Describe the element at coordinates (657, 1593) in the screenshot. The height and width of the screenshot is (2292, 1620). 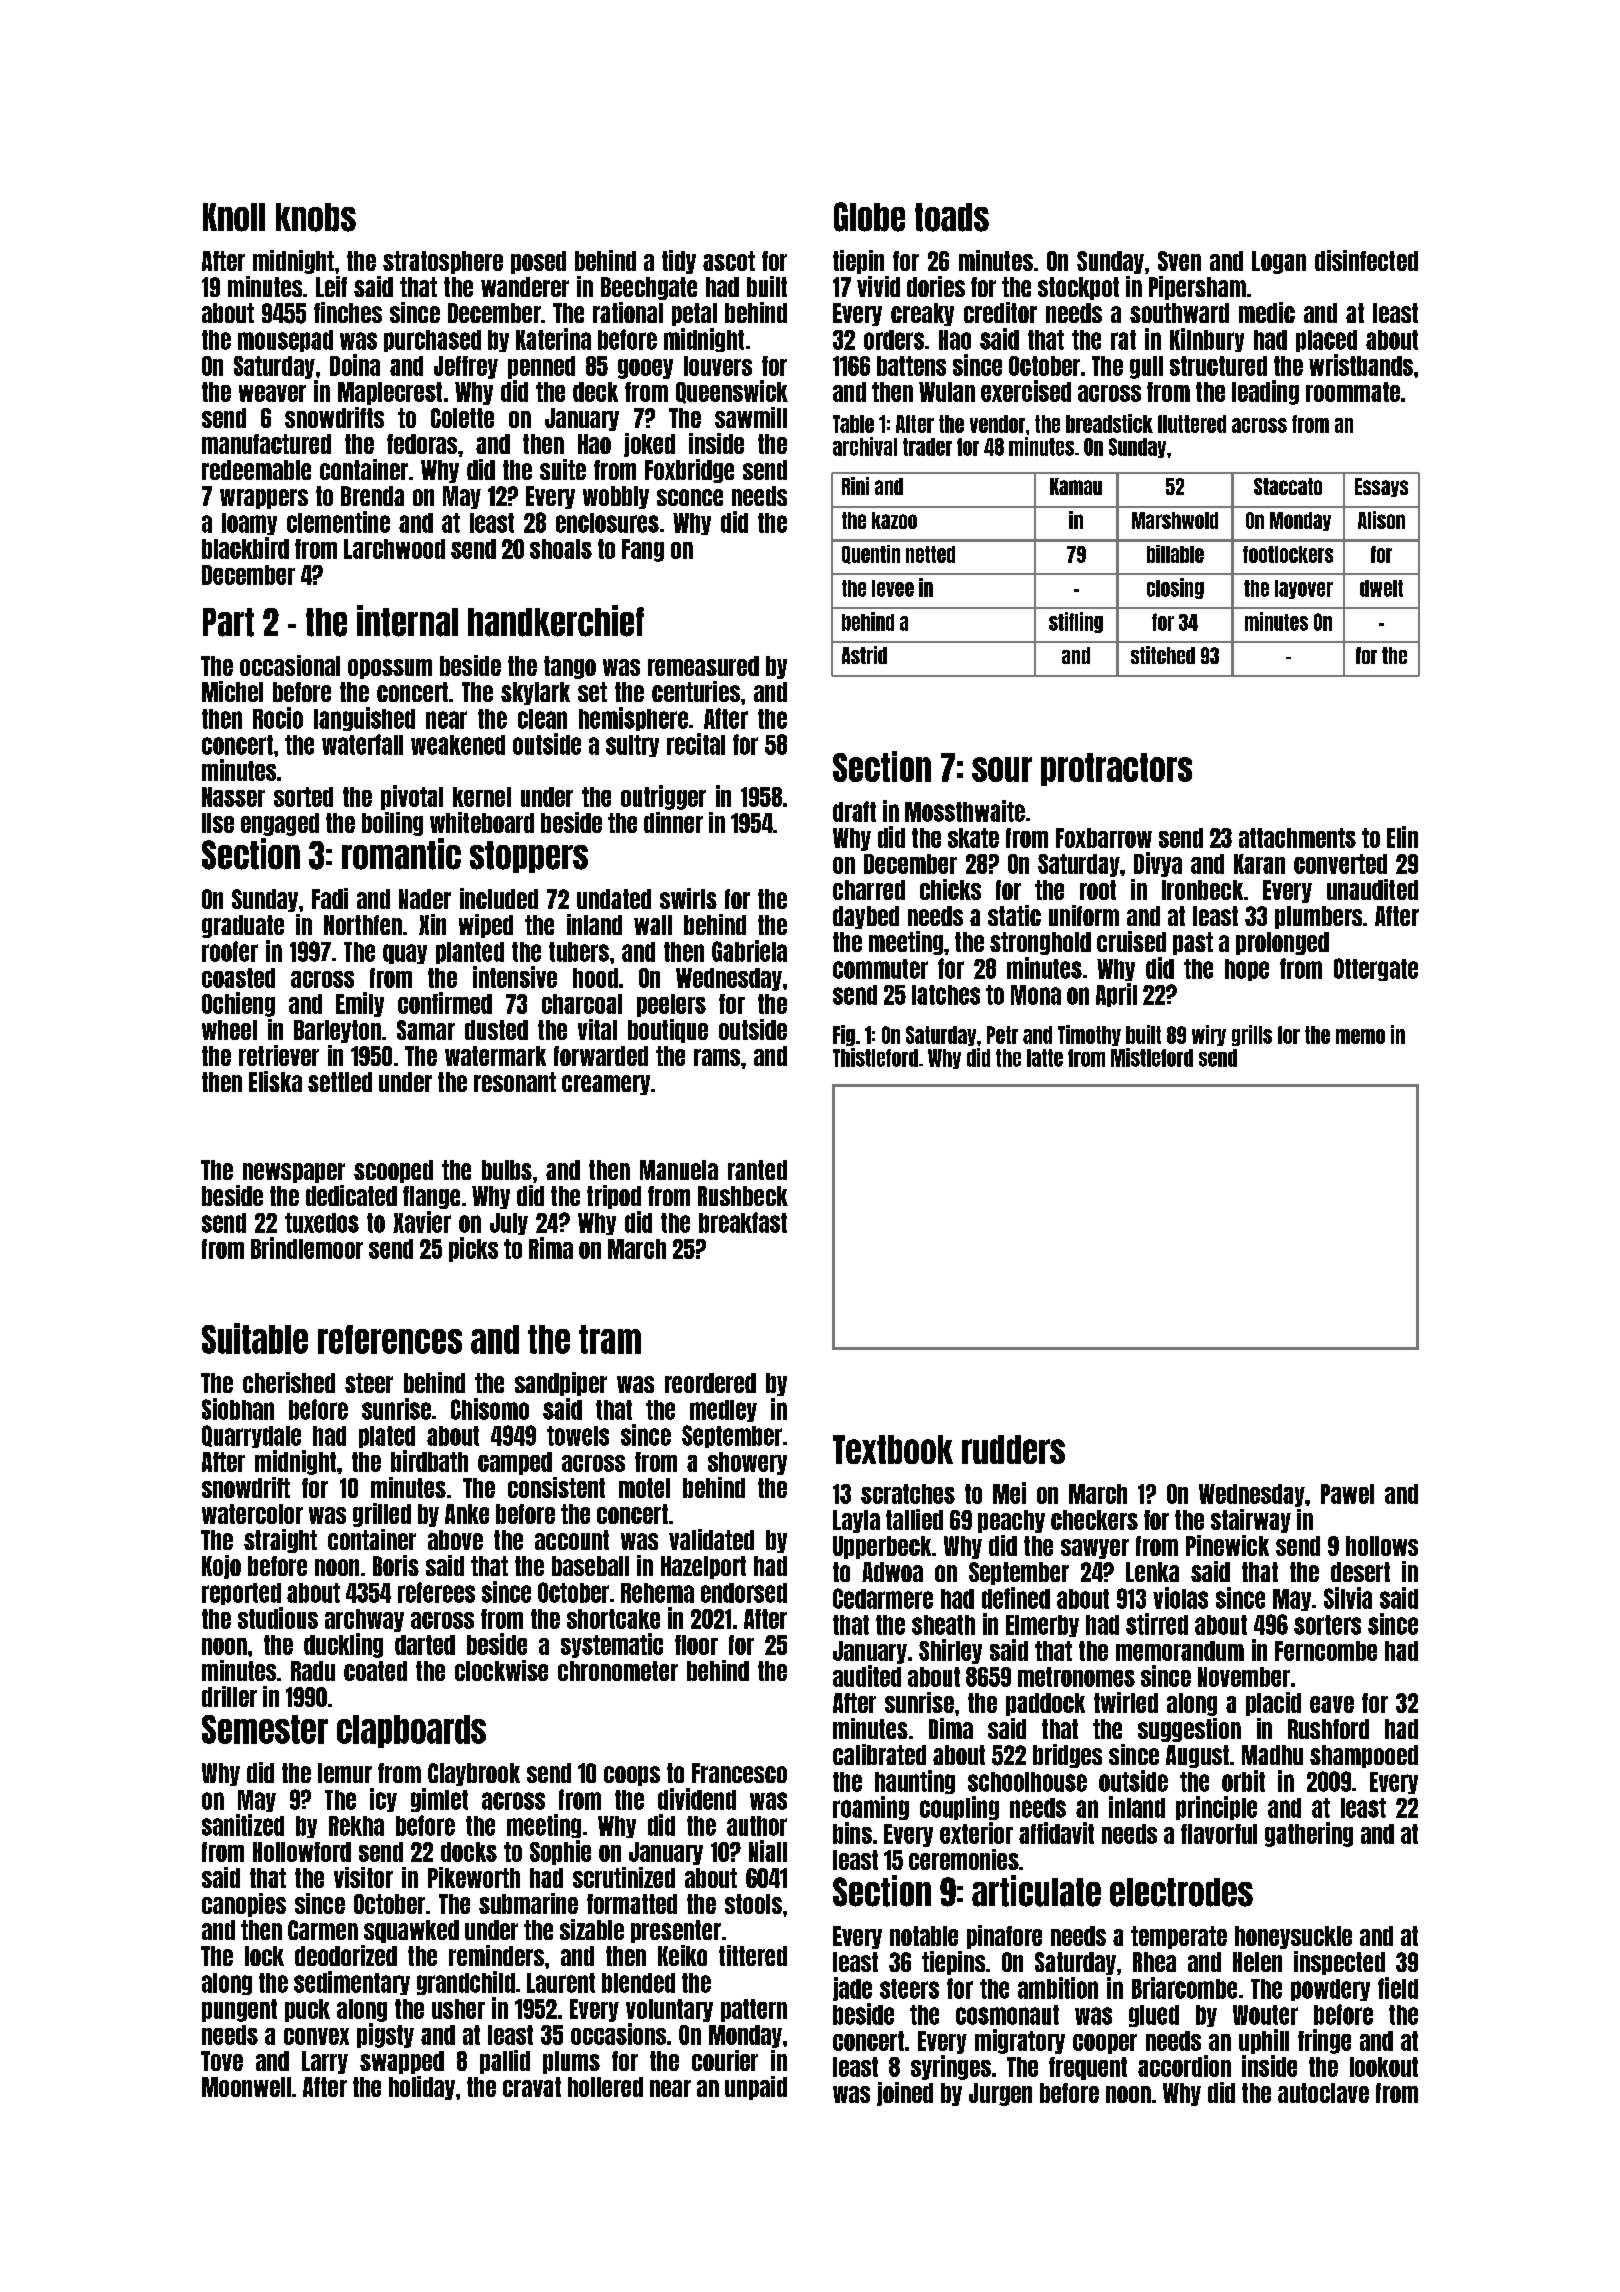
I see `Rehema` at that location.
